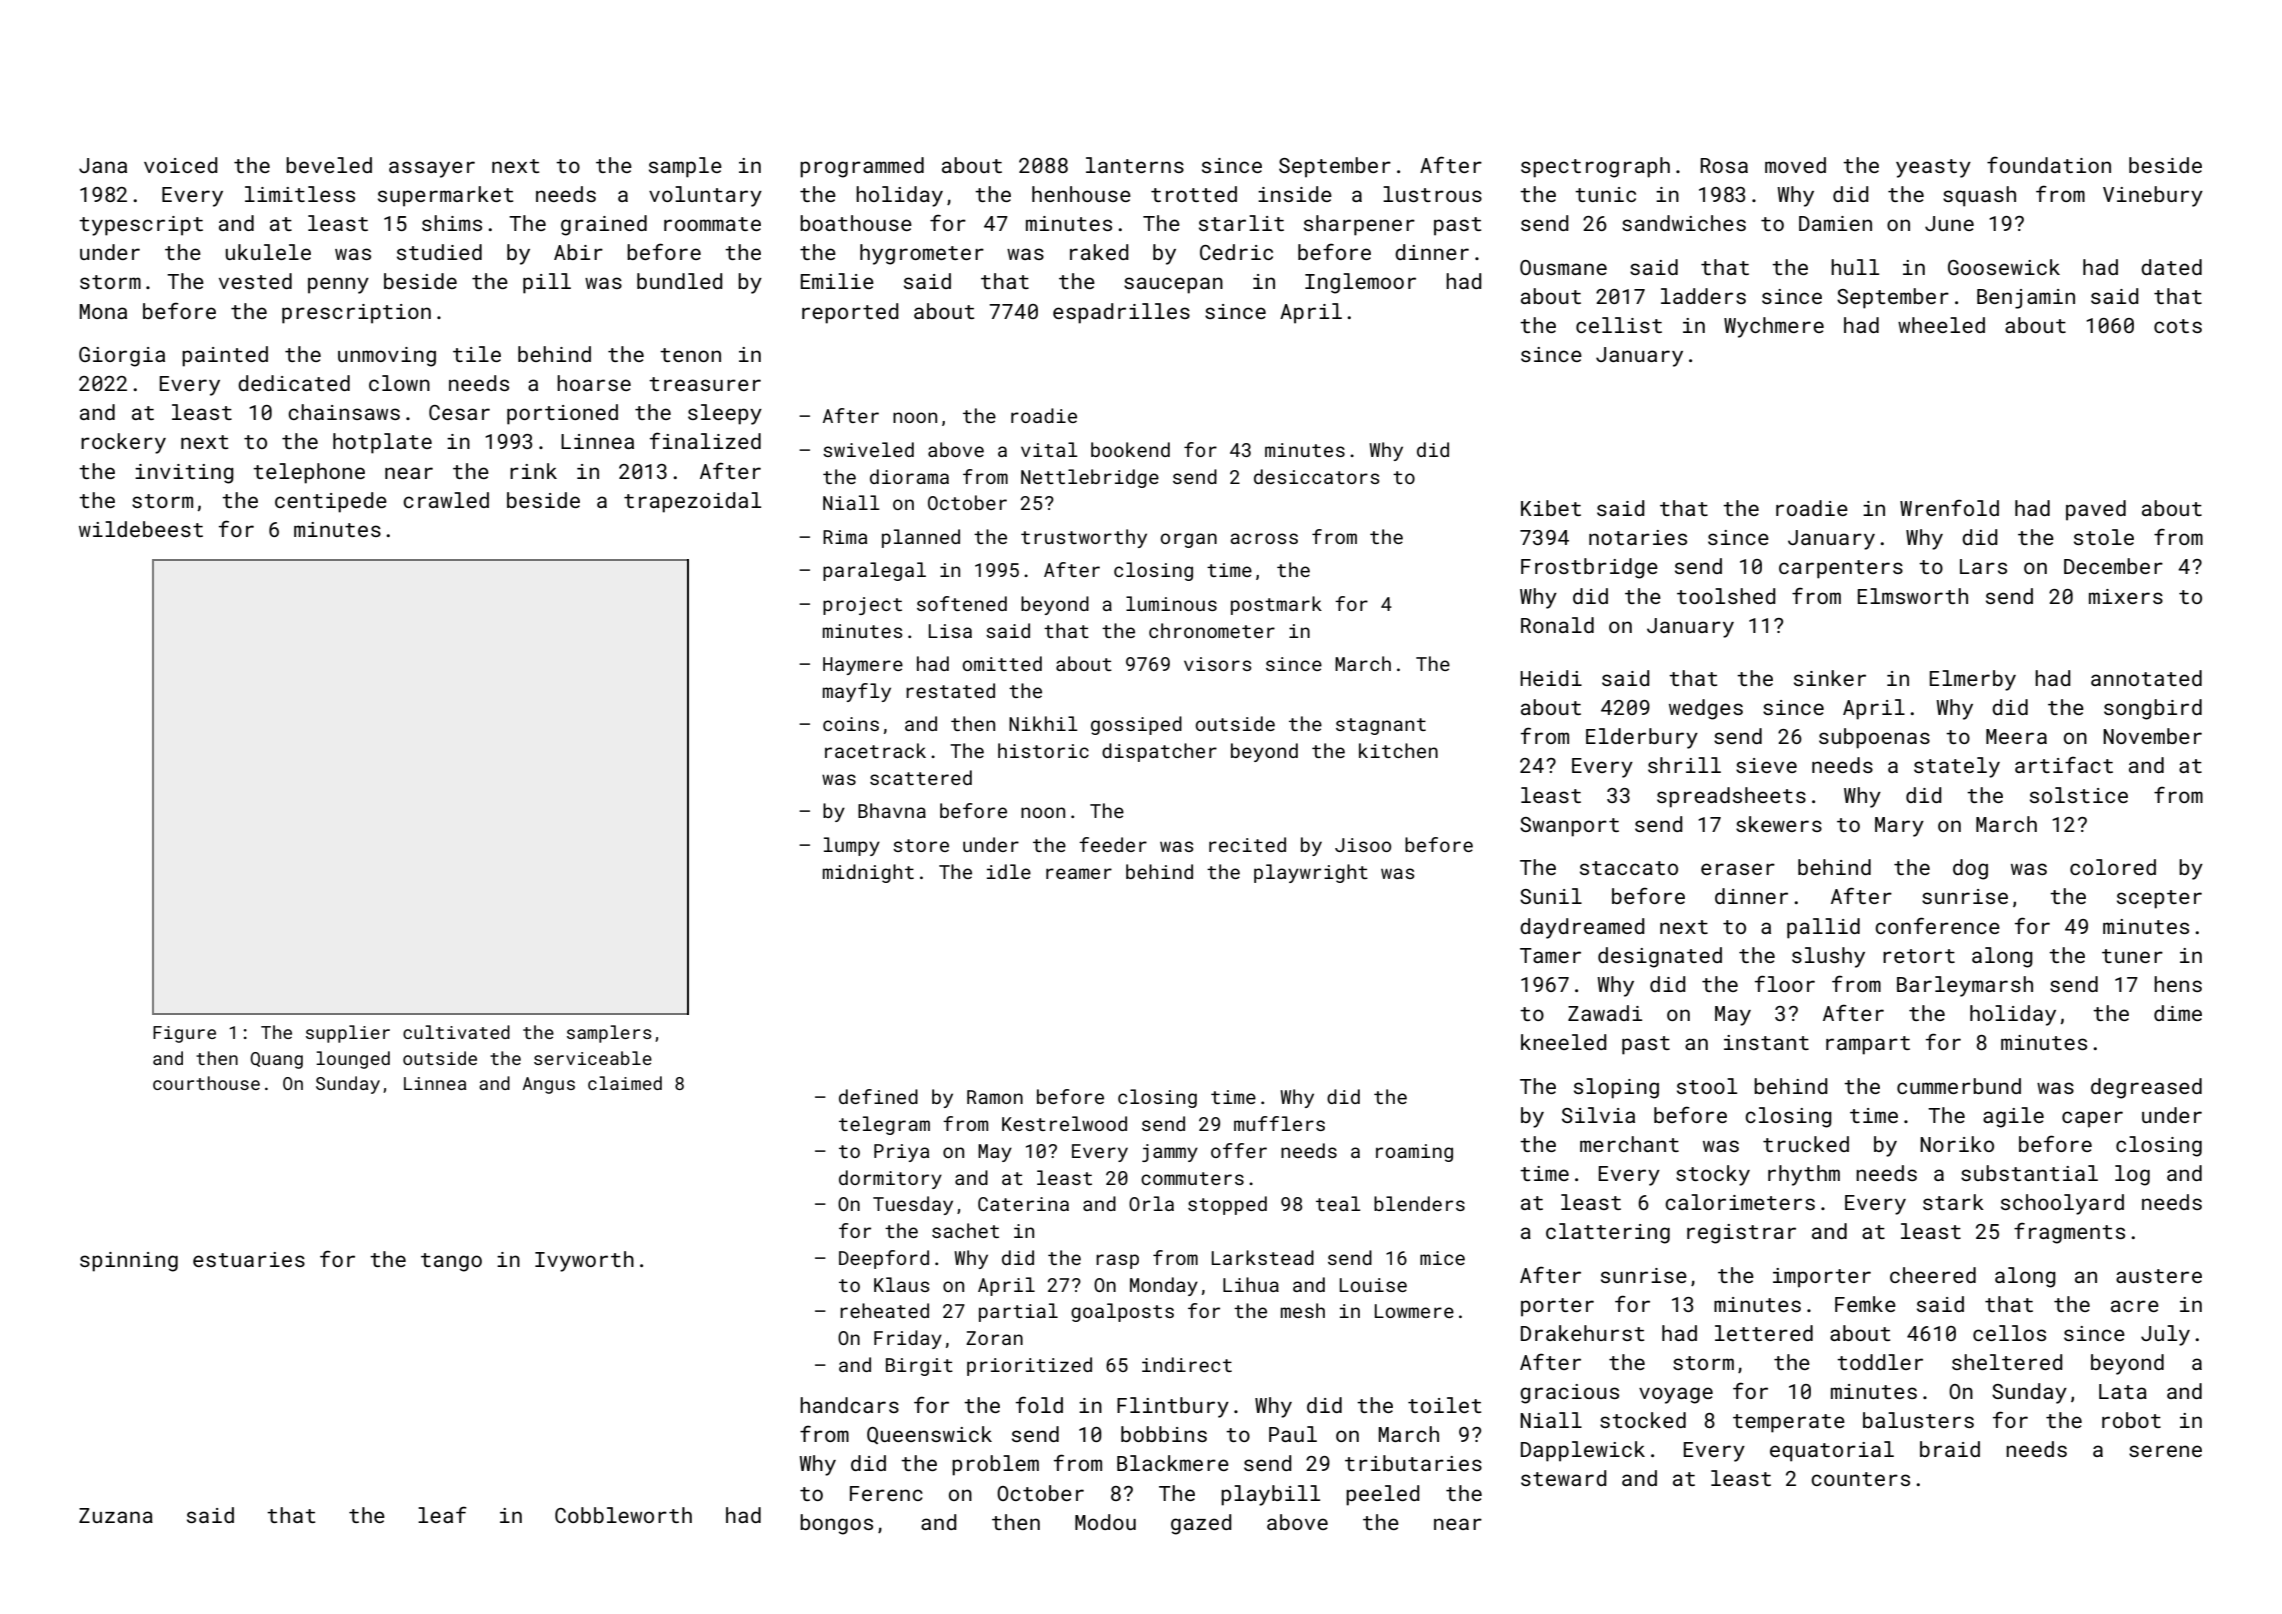  What do you see at coordinates (1865, 1304) in the screenshot?
I see `Femke` at bounding box center [1865, 1304].
